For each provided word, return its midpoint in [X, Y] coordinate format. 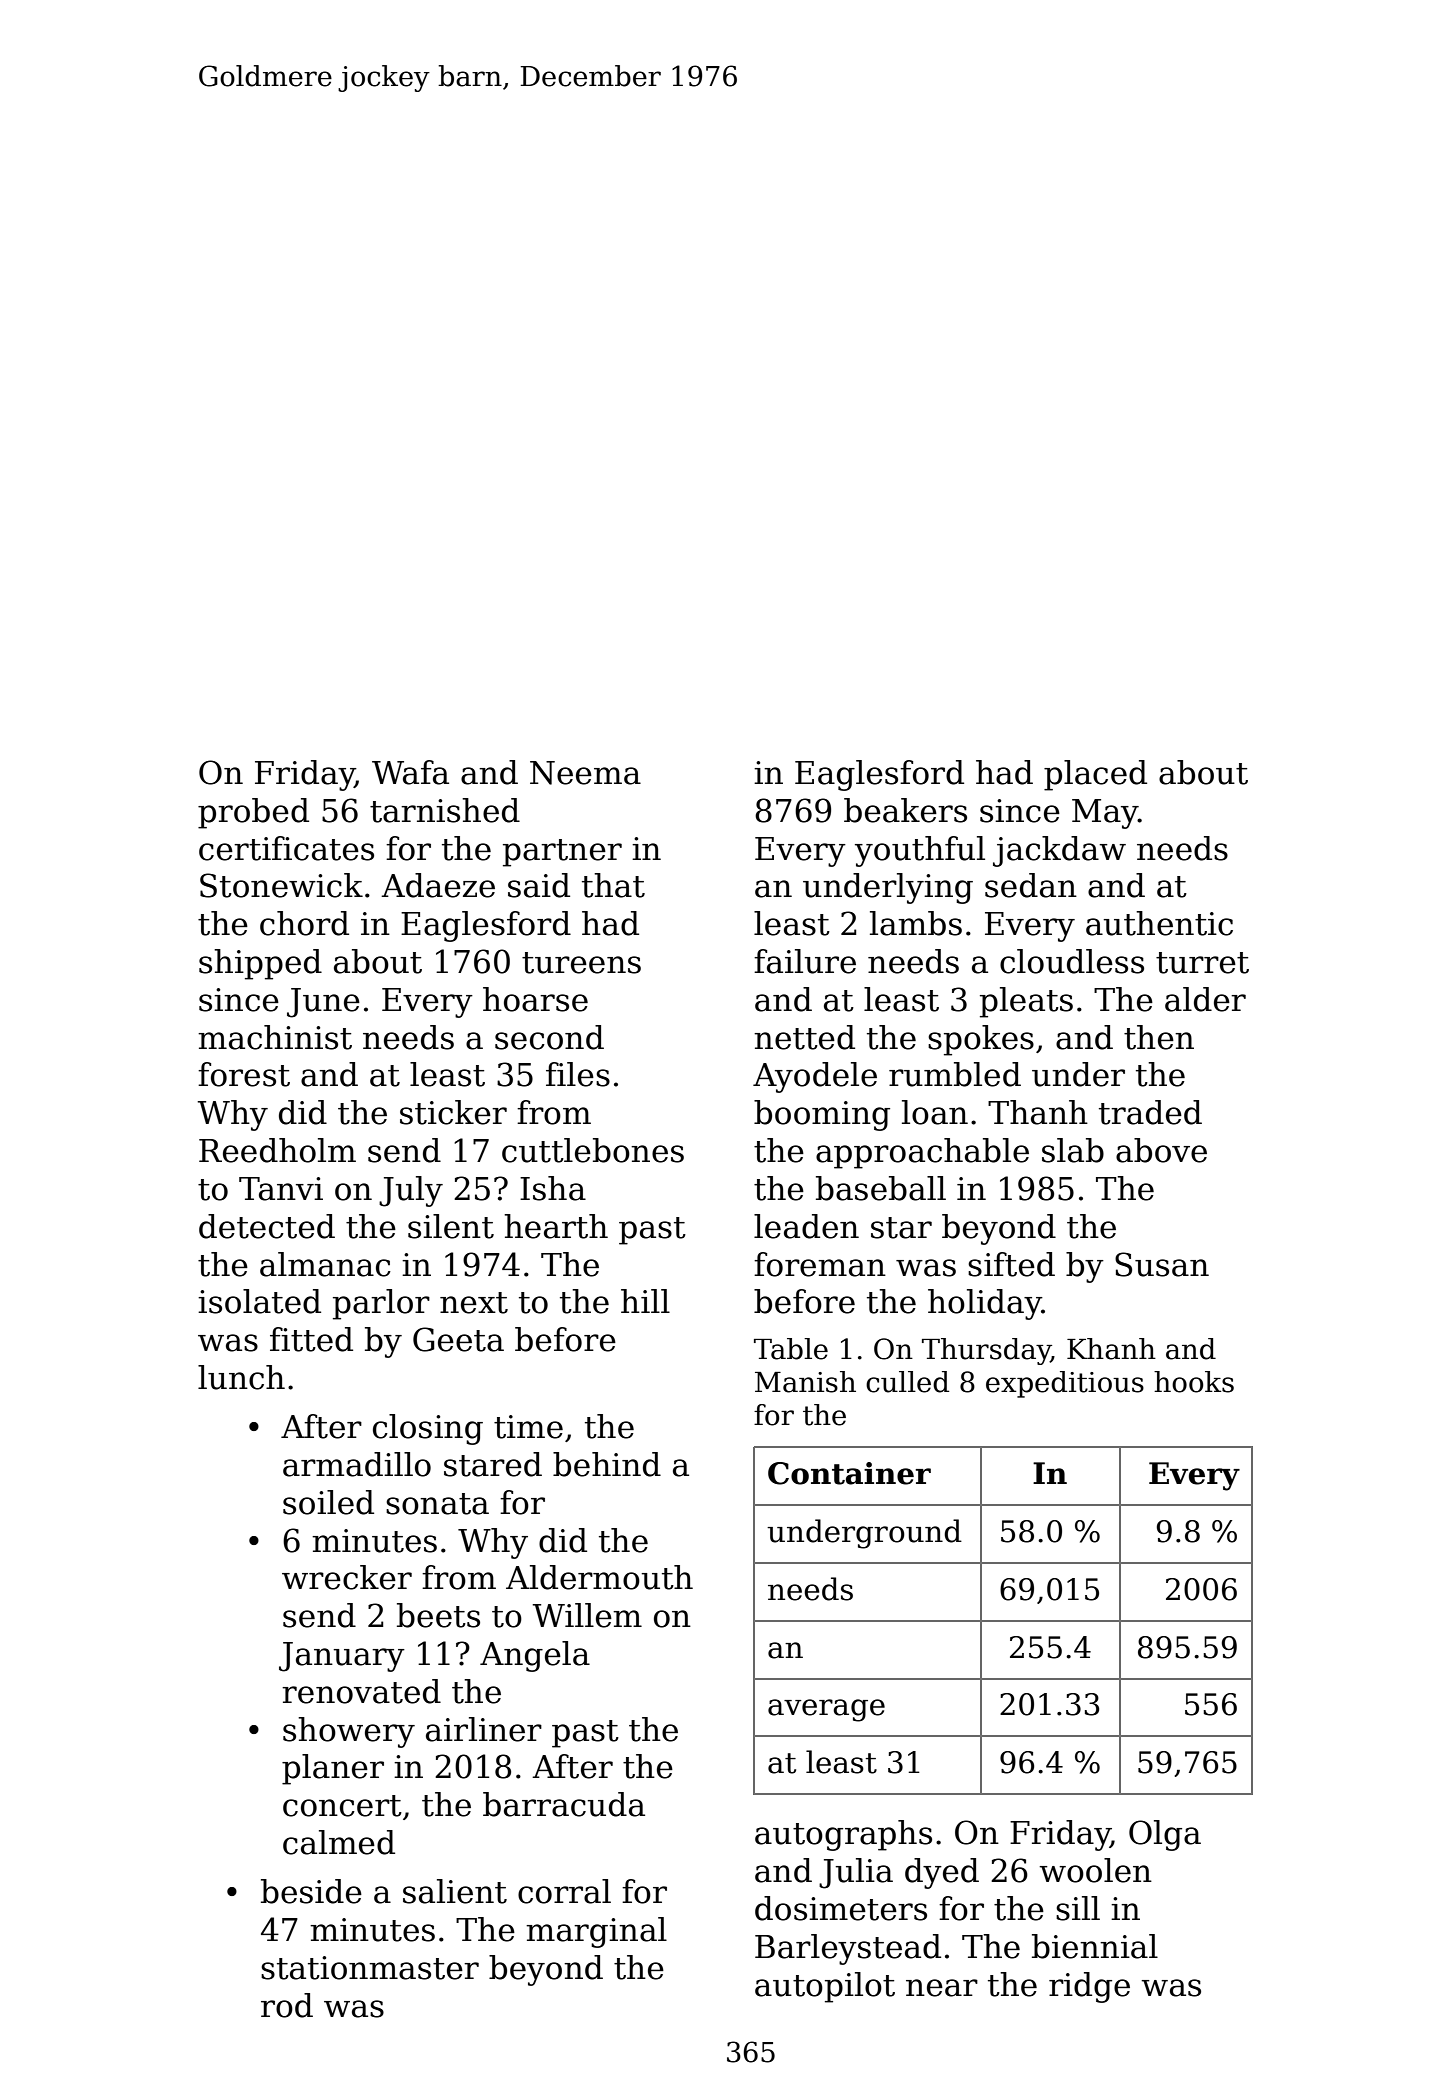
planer [333, 1769]
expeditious [1065, 1384]
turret [1202, 963]
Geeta [458, 1339]
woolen [1095, 1870]
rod [287, 2005]
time [528, 1427]
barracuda [564, 1804]
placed [1095, 775]
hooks [1194, 1382]
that [613, 885]
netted [804, 1037]
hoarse [535, 999]
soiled [328, 1502]
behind [607, 1464]
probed [253, 813]
